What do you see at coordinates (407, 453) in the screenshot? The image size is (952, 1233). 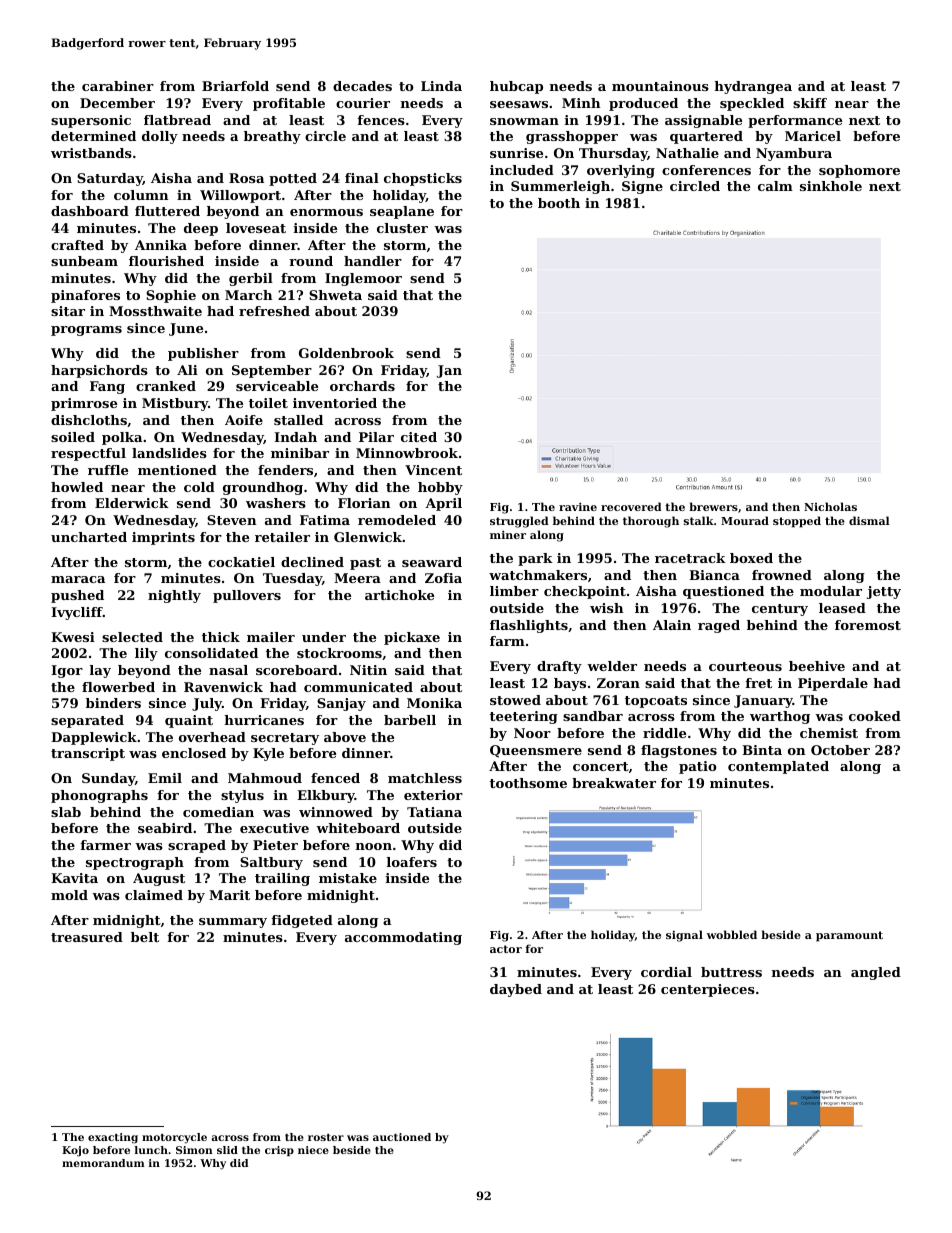 I see `Minnowbrook` at bounding box center [407, 453].
